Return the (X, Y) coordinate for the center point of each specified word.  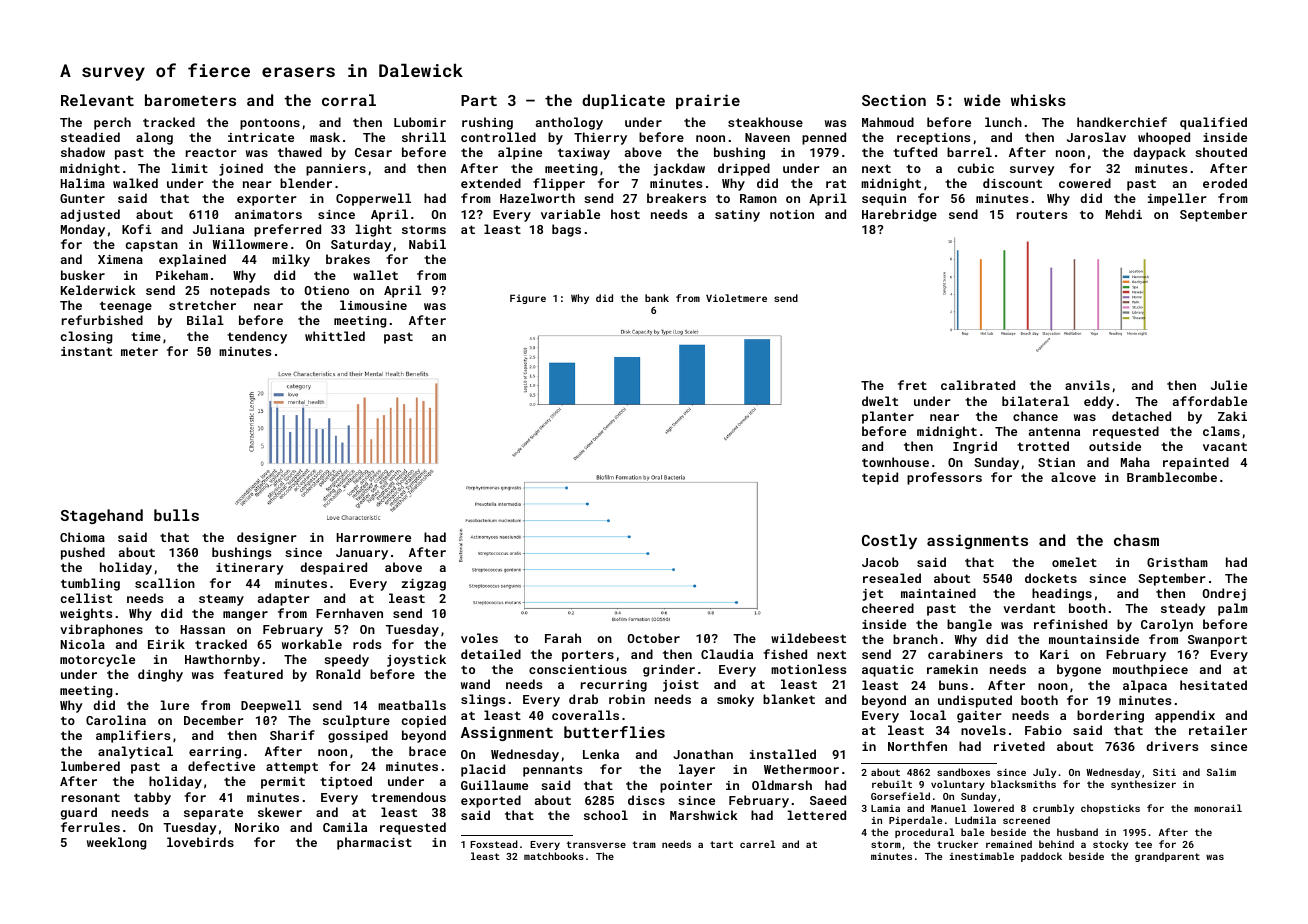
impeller (1177, 199)
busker (83, 275)
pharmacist (374, 843)
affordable (1210, 401)
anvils (1087, 385)
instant (86, 351)
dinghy (160, 675)
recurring (614, 686)
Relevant (97, 100)
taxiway (584, 154)
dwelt (880, 401)
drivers (1172, 746)
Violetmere (736, 298)
